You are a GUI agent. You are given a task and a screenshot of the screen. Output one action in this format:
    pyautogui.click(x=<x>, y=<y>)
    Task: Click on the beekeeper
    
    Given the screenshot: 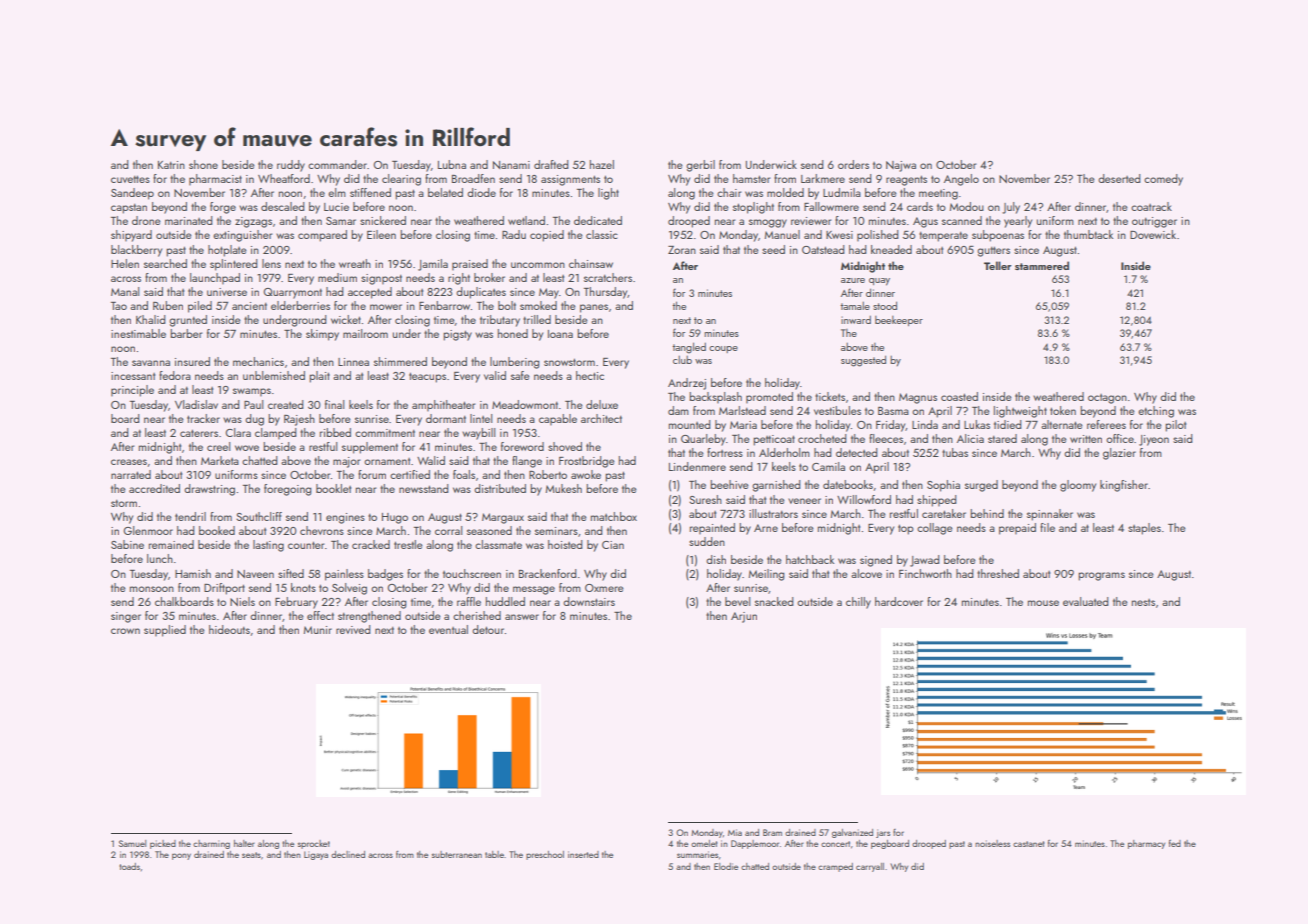 What is the action you would take?
    pyautogui.click(x=899, y=321)
